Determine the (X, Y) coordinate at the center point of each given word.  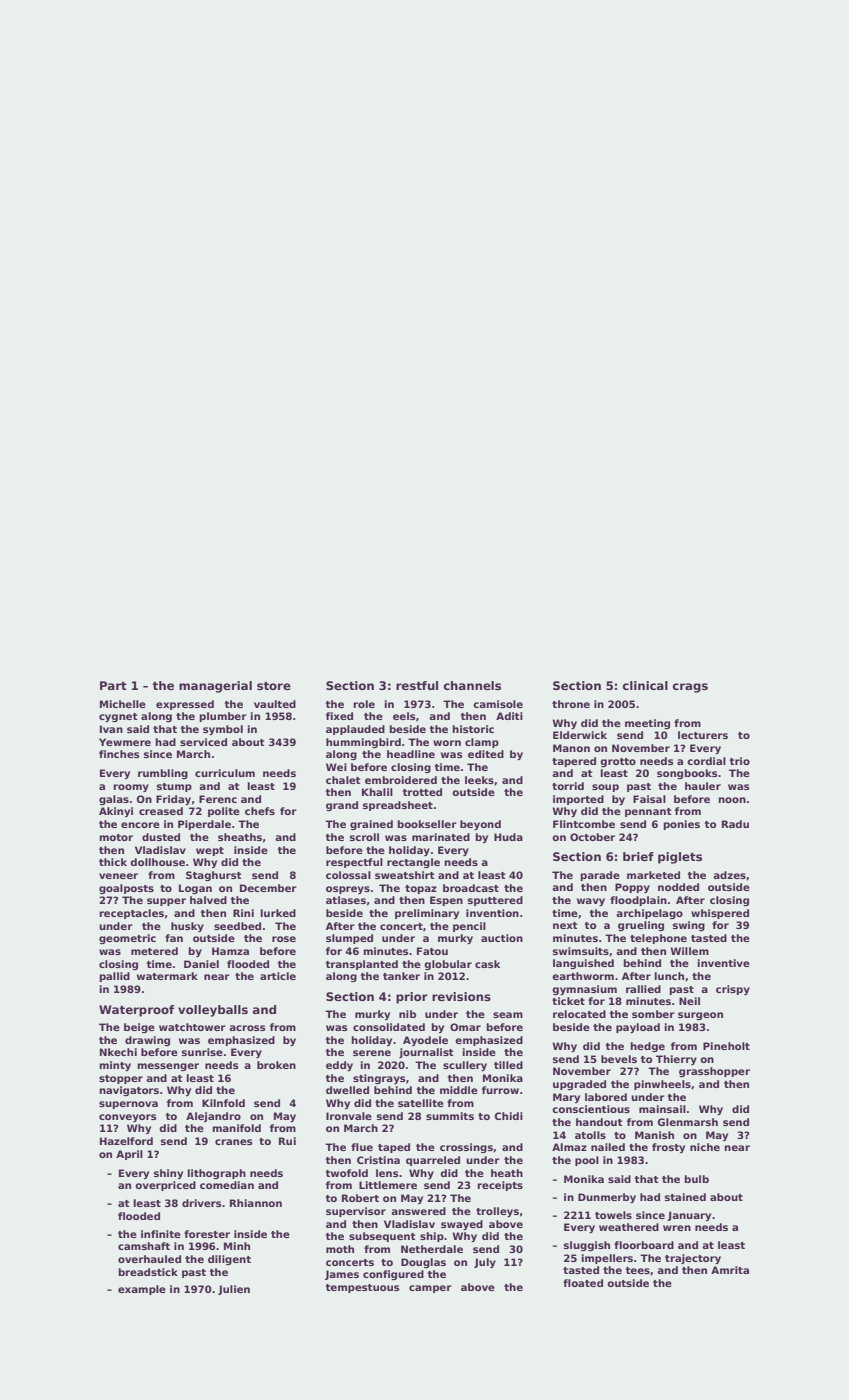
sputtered (495, 901)
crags (690, 688)
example (142, 1290)
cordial (706, 761)
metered (154, 951)
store (274, 686)
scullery (465, 1066)
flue (362, 1147)
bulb (696, 1179)
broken (276, 1065)
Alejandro (213, 1117)
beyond (480, 825)
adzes (729, 875)
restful (417, 685)
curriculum (225, 773)
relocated (579, 1014)
